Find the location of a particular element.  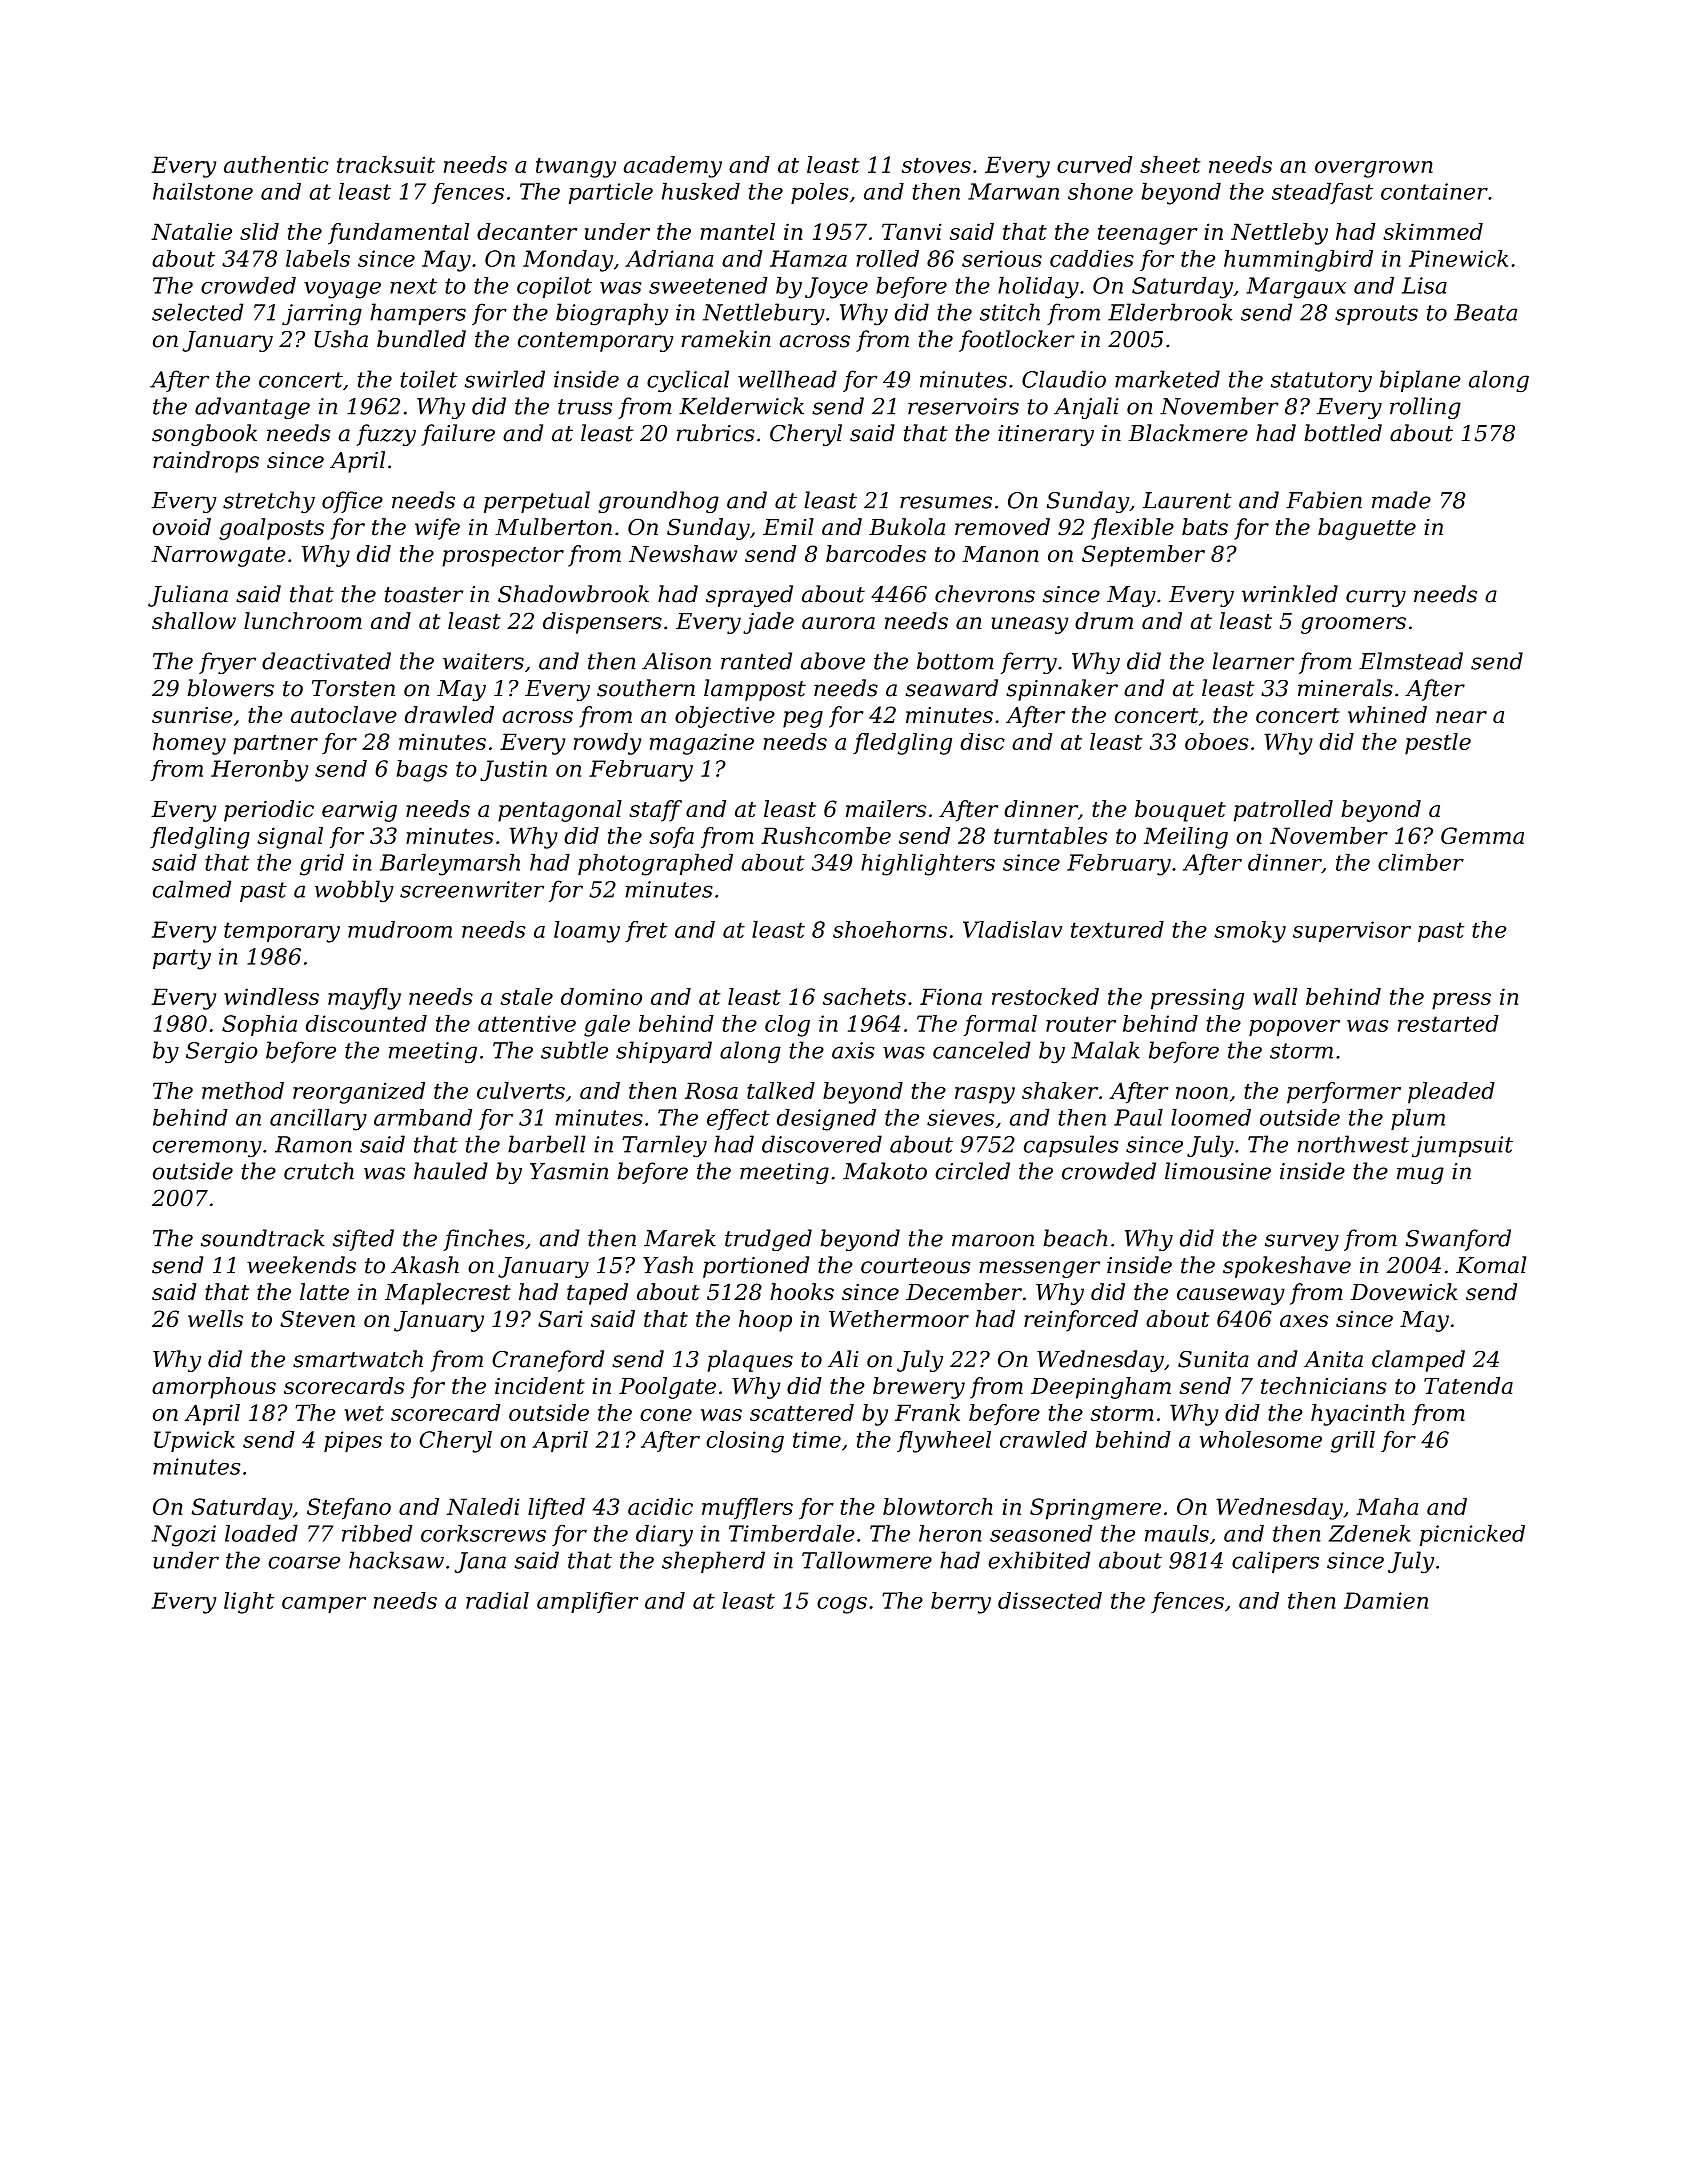

hummingbird is located at coordinates (1298, 261).
